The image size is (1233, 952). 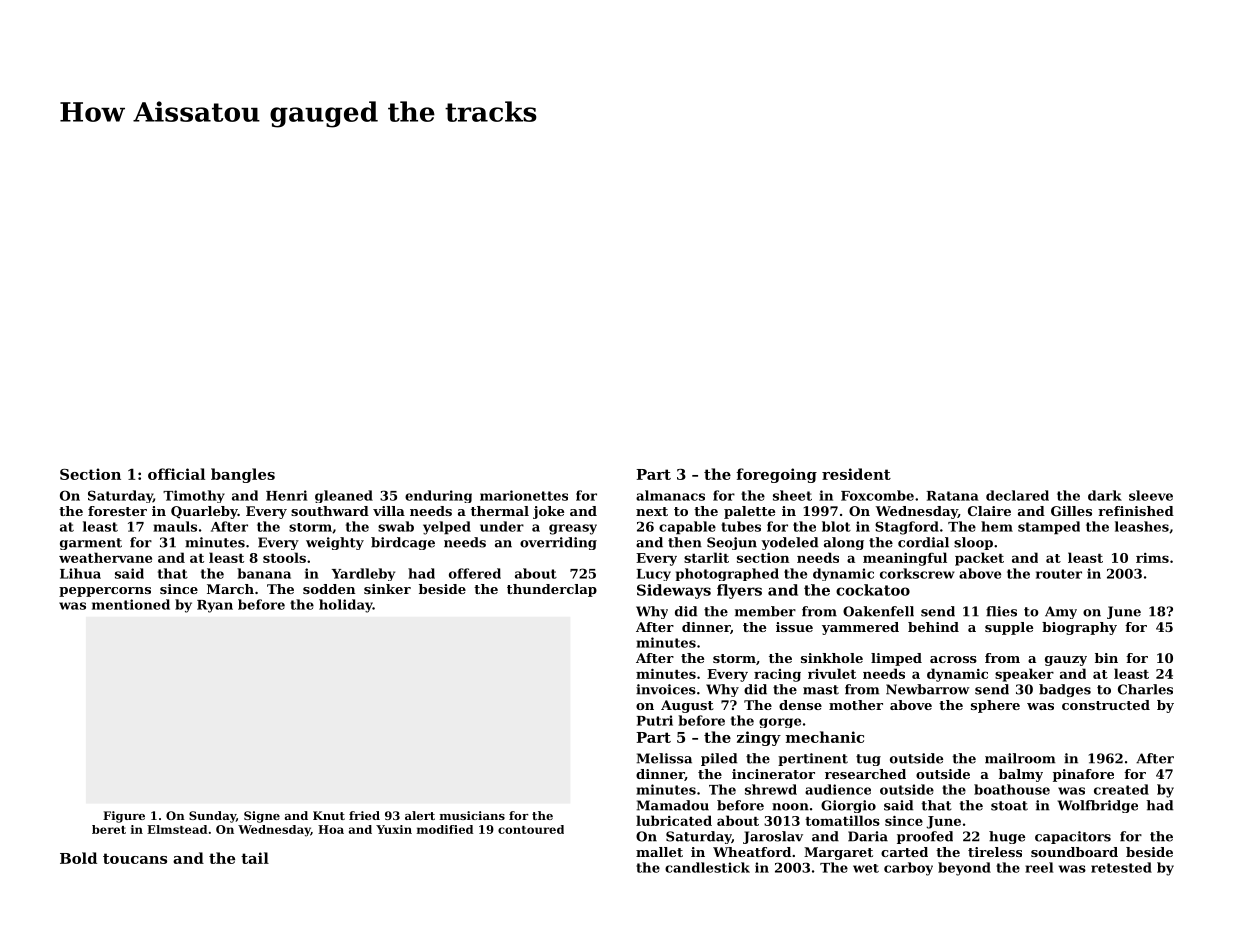 I want to click on issue, so click(x=794, y=627).
